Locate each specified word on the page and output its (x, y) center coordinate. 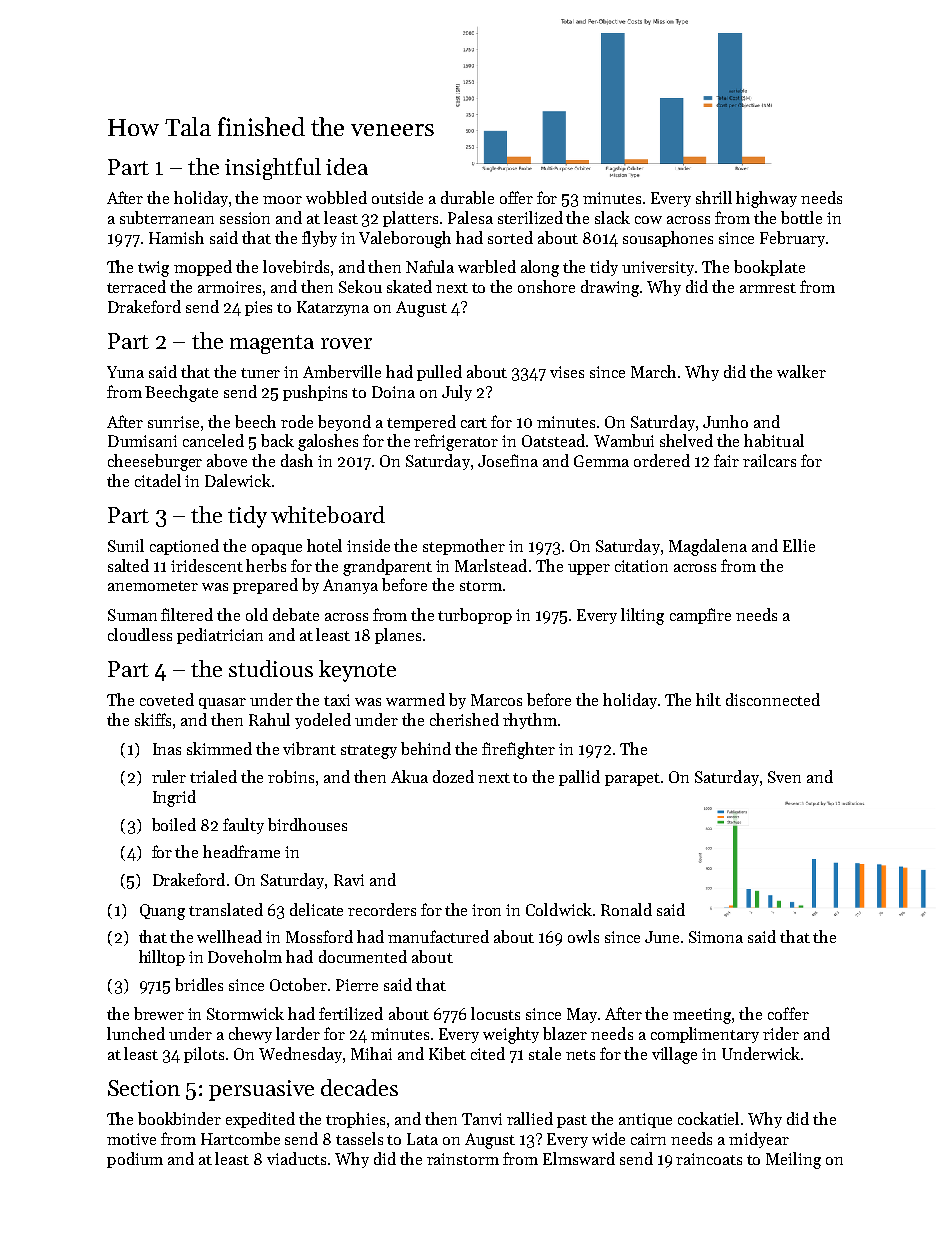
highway (766, 199)
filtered (187, 614)
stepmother (464, 547)
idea (347, 166)
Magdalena (708, 547)
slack (612, 217)
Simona (716, 937)
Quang (162, 912)
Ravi (349, 880)
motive (131, 1139)
